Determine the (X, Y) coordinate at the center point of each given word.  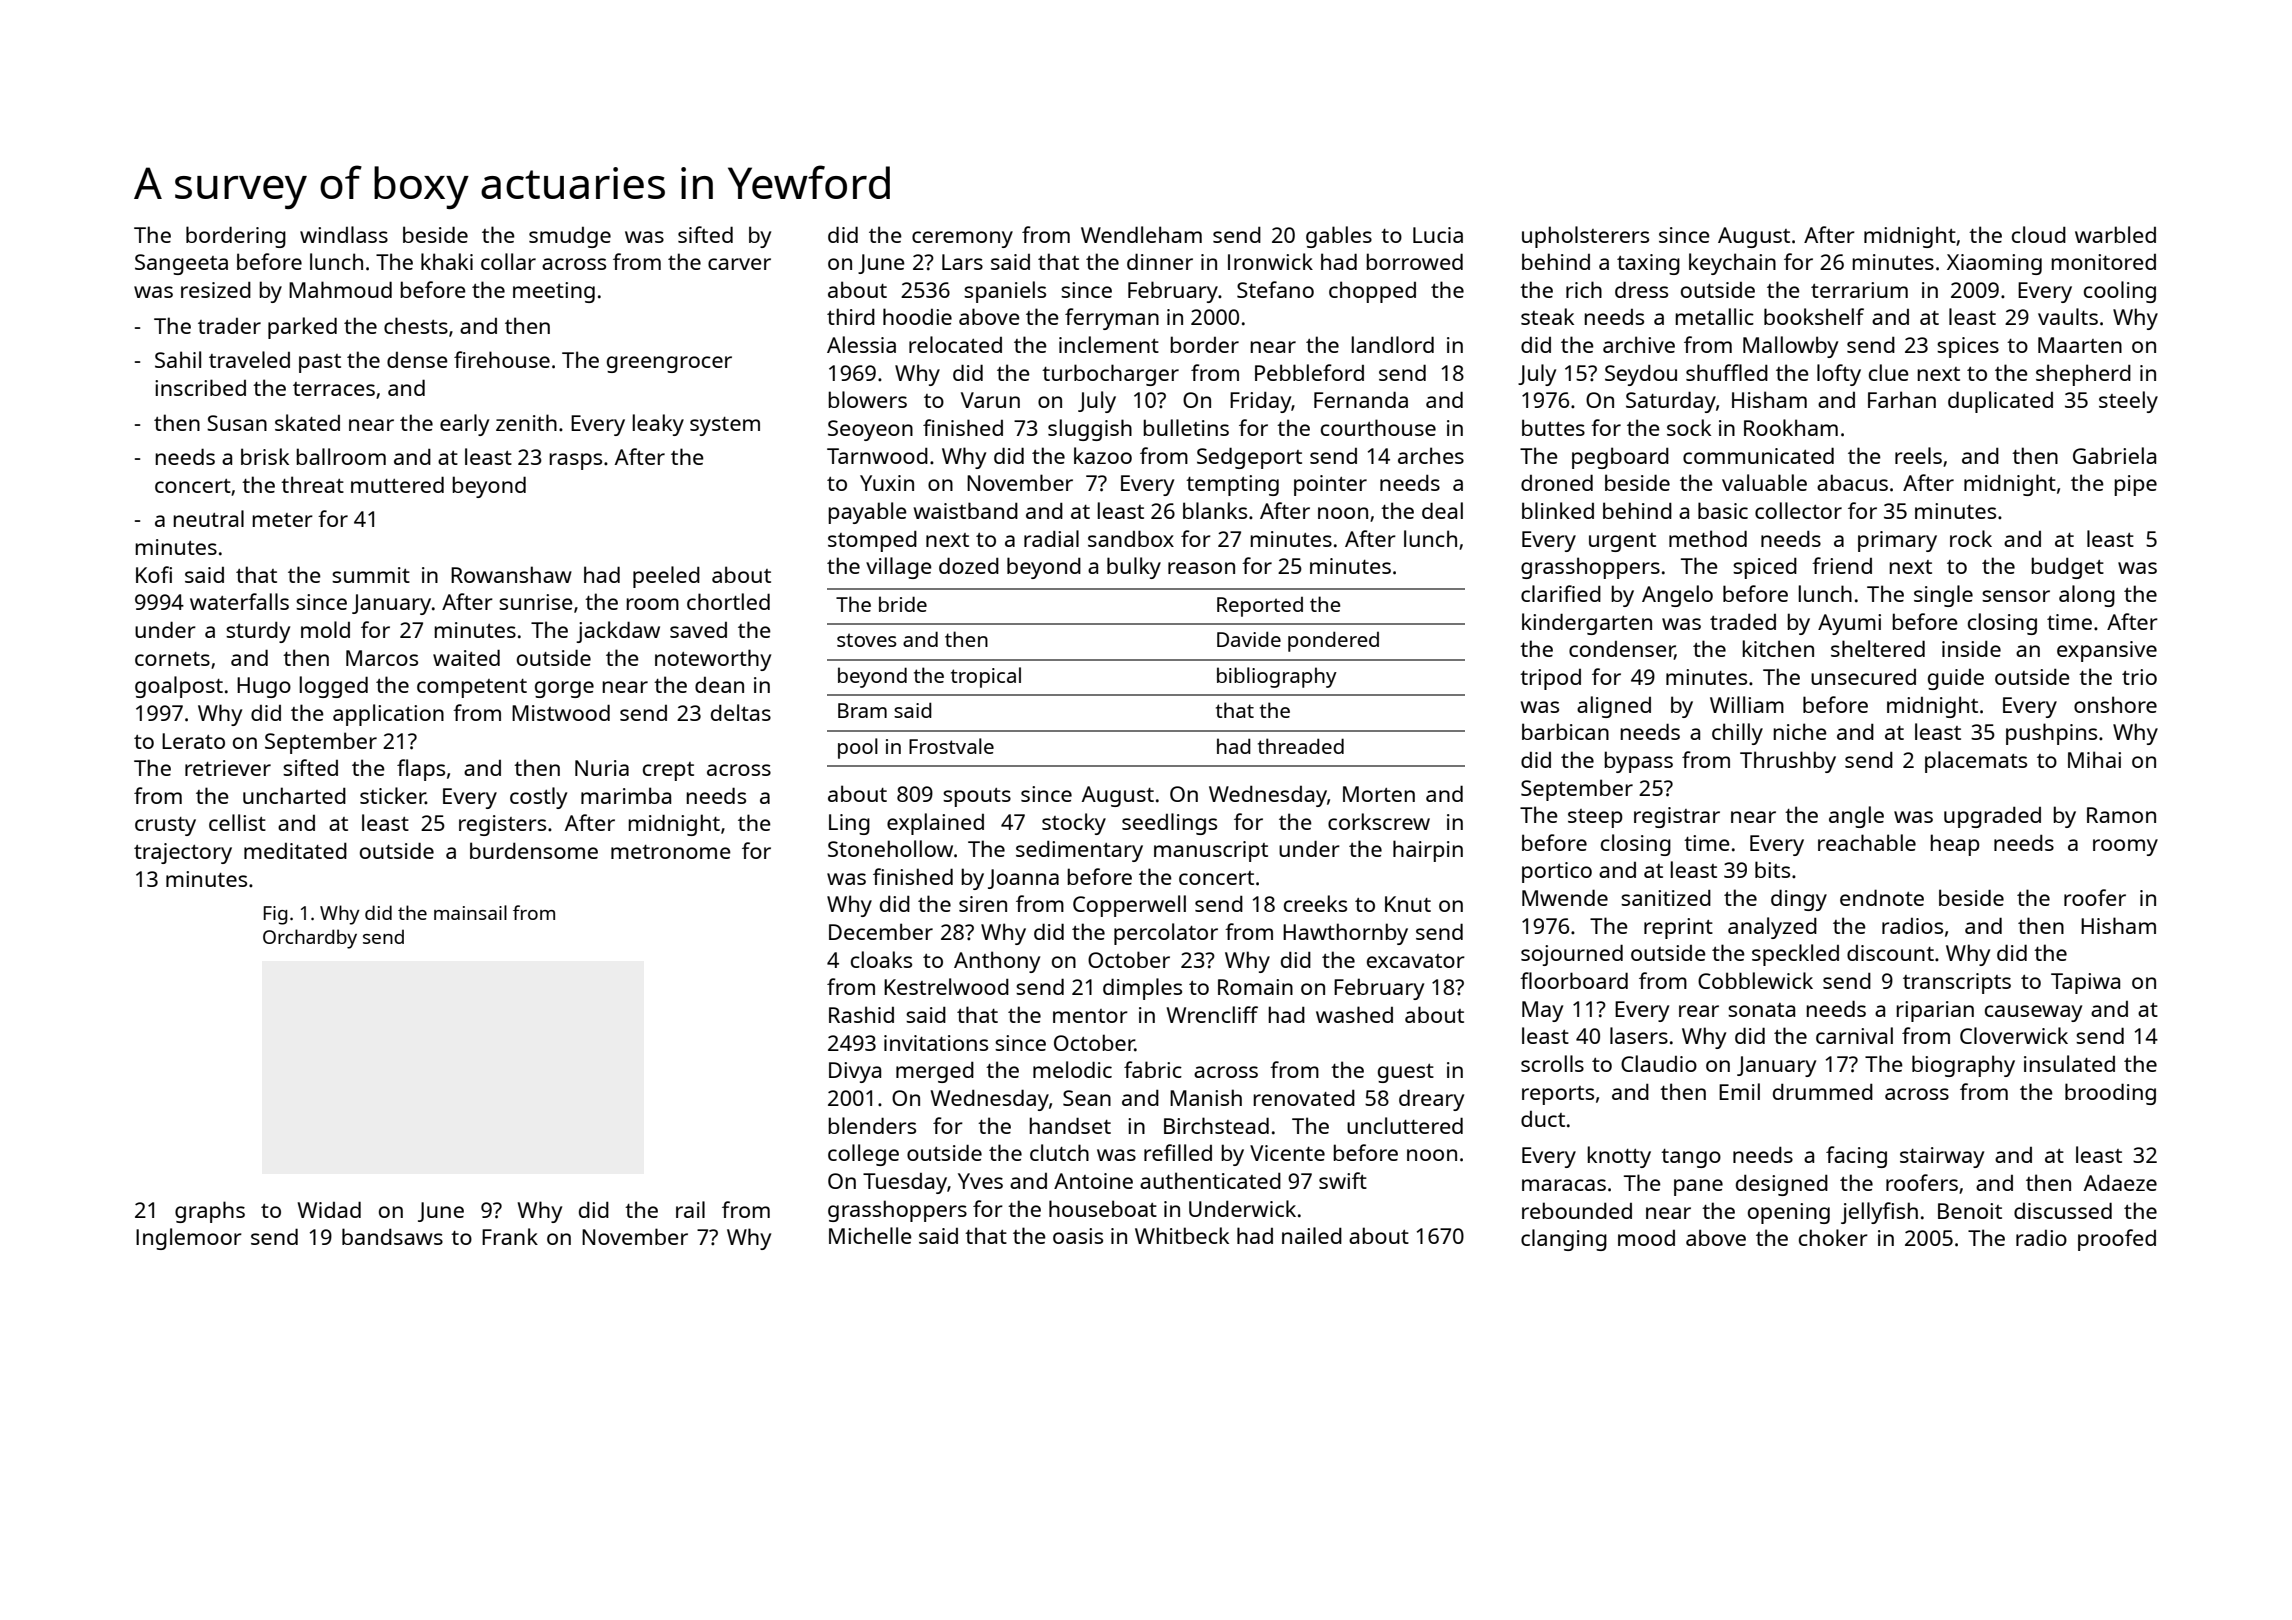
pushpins (2051, 734)
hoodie (917, 316)
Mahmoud (340, 289)
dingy (1799, 900)
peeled (666, 577)
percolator (1166, 934)
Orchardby (310, 939)
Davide (1249, 639)
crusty (165, 826)
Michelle (870, 1235)
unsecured (1863, 677)
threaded (1301, 746)
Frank (510, 1236)
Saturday (1671, 402)
